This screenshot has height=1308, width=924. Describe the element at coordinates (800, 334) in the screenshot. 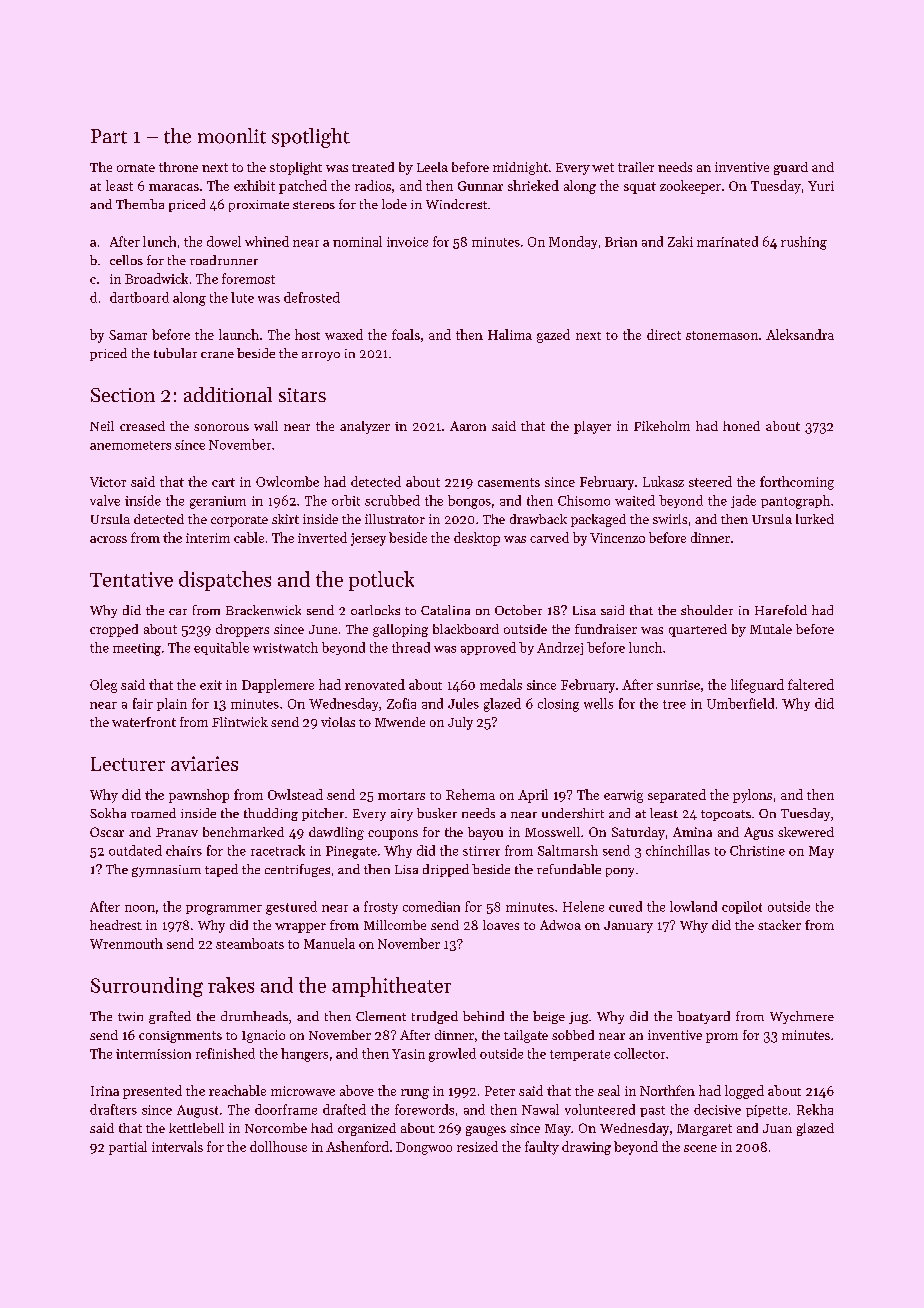

I see `Aleksandra` at that location.
